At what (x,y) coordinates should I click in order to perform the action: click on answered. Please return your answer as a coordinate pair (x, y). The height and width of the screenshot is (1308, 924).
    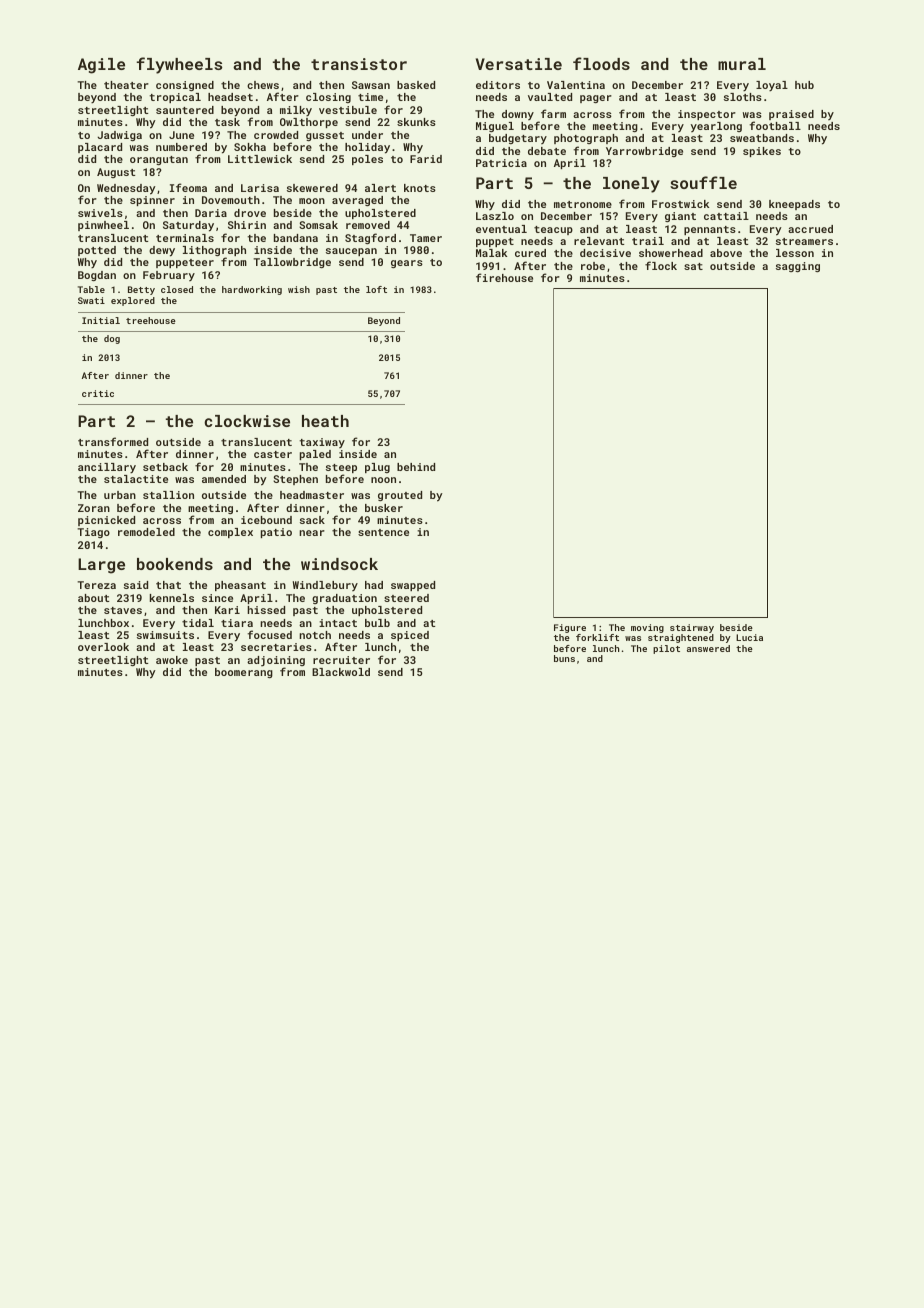
    Looking at the image, I should click on (708, 648).
